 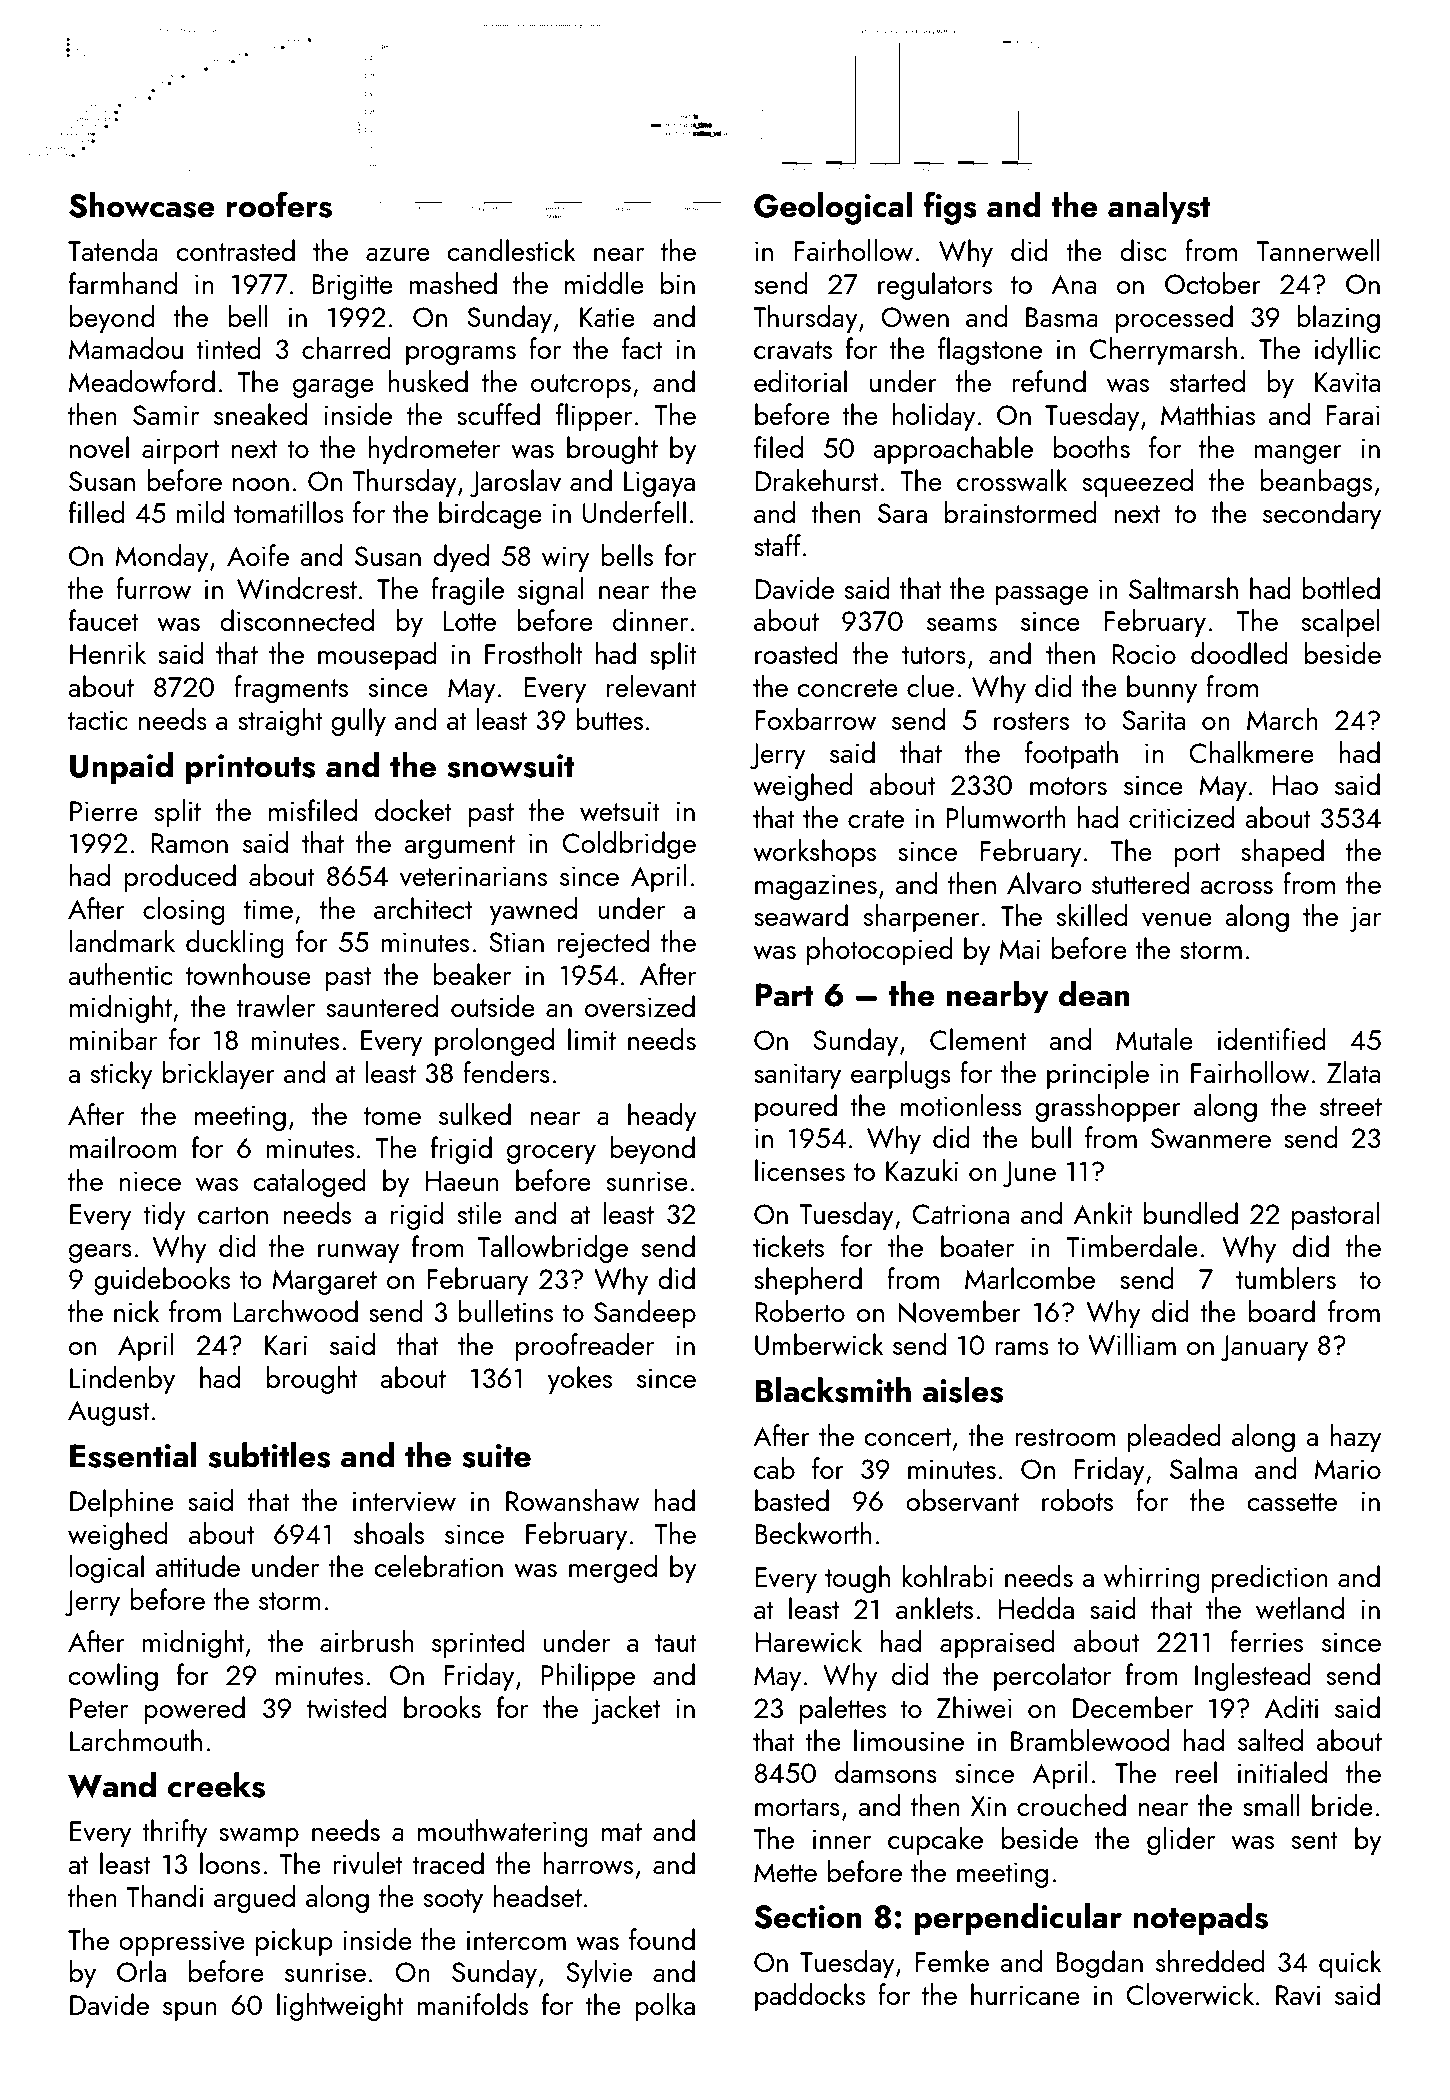 I want to click on twisted, so click(x=346, y=1707).
